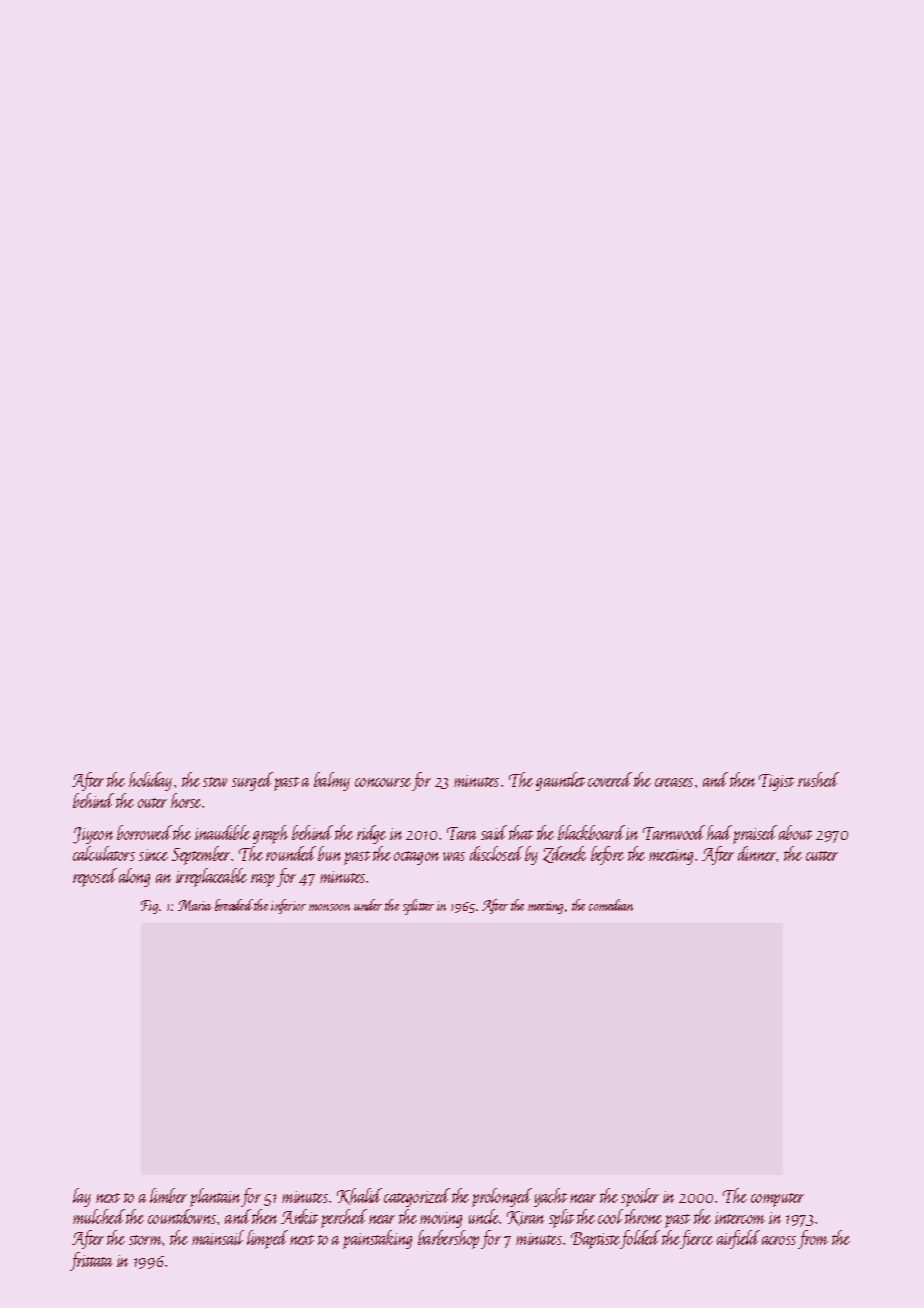  I want to click on limped, so click(267, 1239).
